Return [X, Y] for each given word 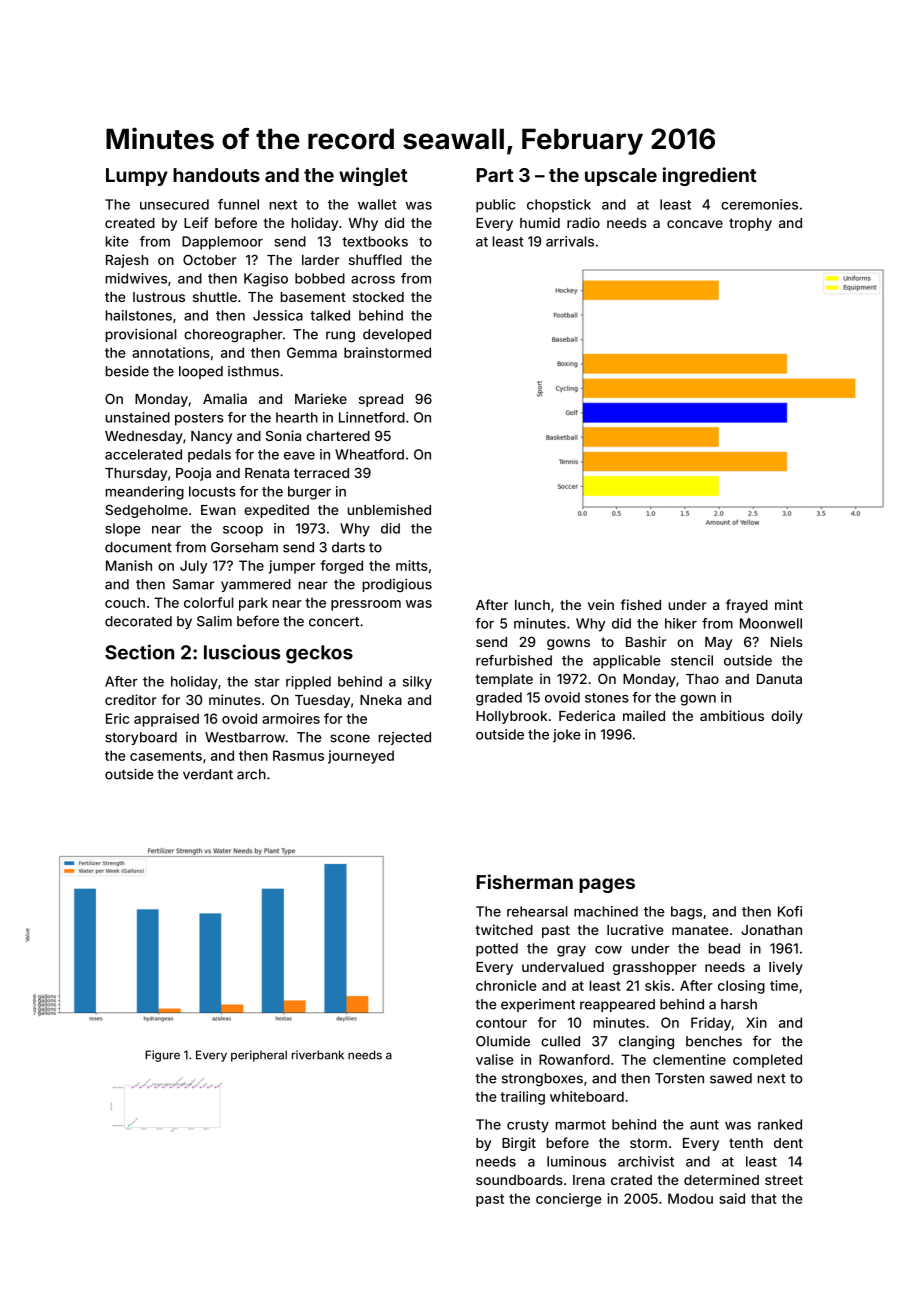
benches [714, 1041]
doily [787, 717]
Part [495, 175]
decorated [138, 621]
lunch [532, 605]
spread [381, 400]
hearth [297, 417]
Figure [162, 1056]
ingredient [710, 176]
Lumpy [137, 177]
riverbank [318, 1055]
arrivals [570, 241]
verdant [208, 774]
